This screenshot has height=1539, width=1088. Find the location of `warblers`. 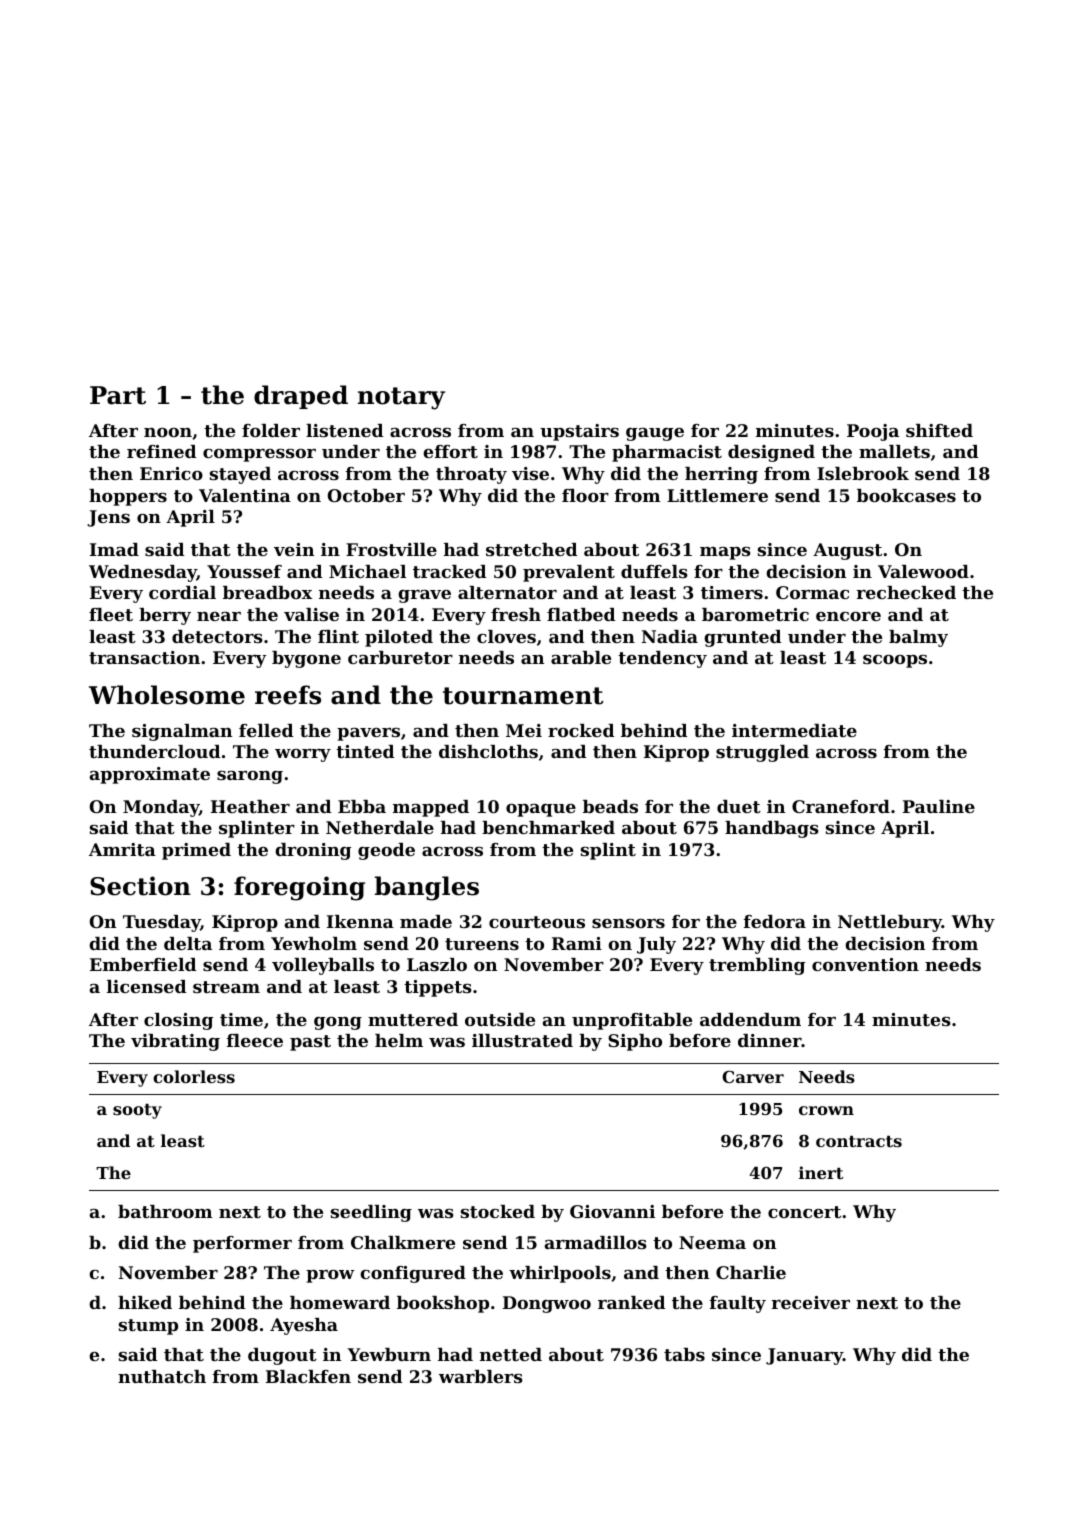

warblers is located at coordinates (481, 1376).
